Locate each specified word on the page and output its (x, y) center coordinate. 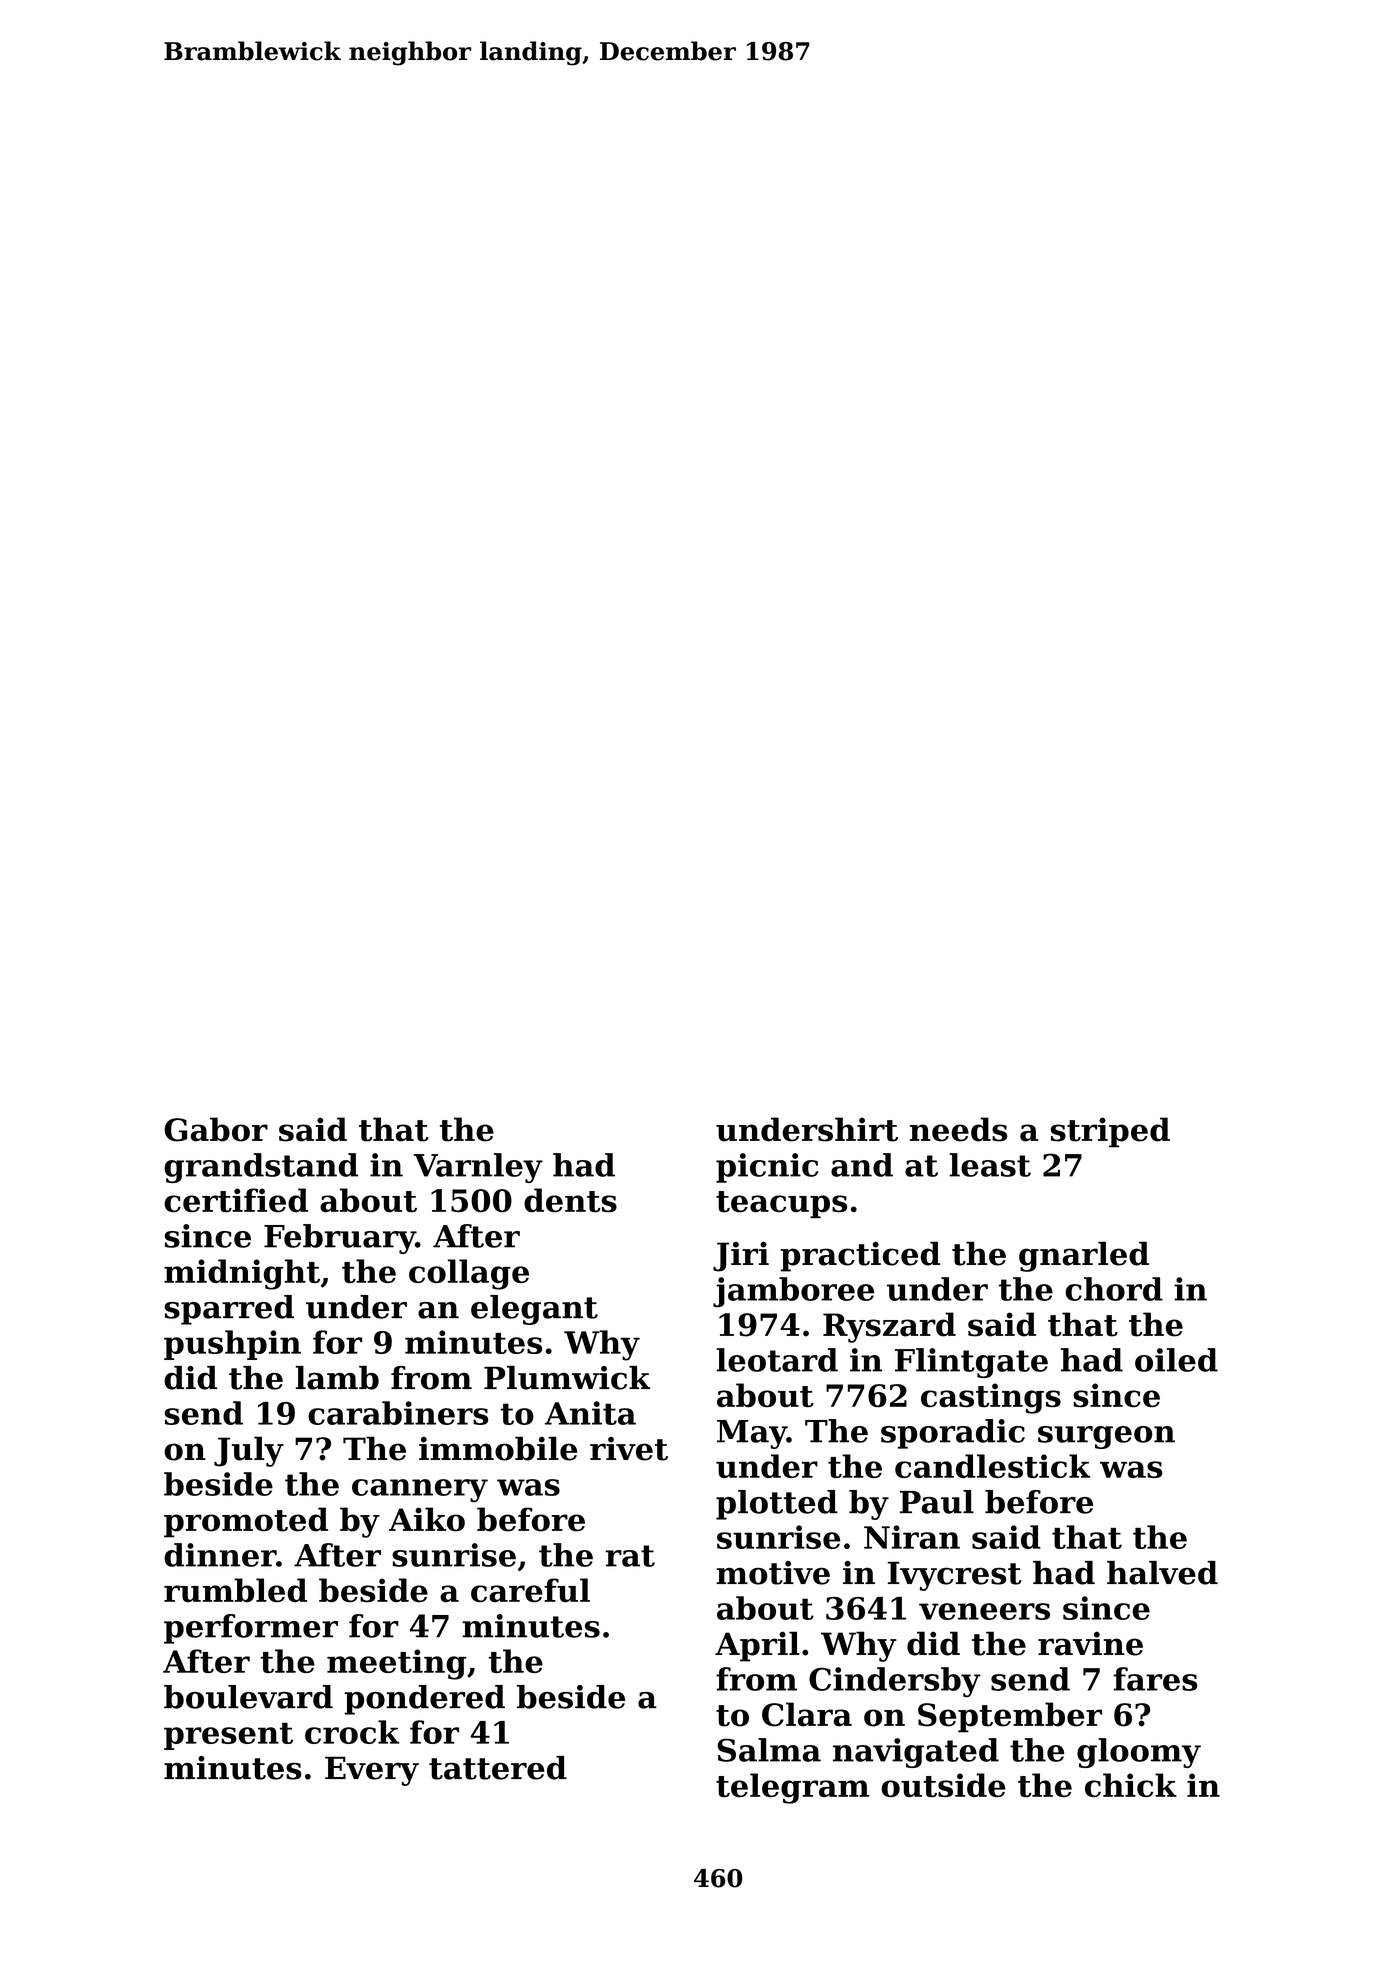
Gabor (216, 1129)
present (228, 1736)
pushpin (232, 1345)
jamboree (793, 1292)
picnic (767, 1168)
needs (958, 1129)
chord (1114, 1289)
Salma (769, 1750)
